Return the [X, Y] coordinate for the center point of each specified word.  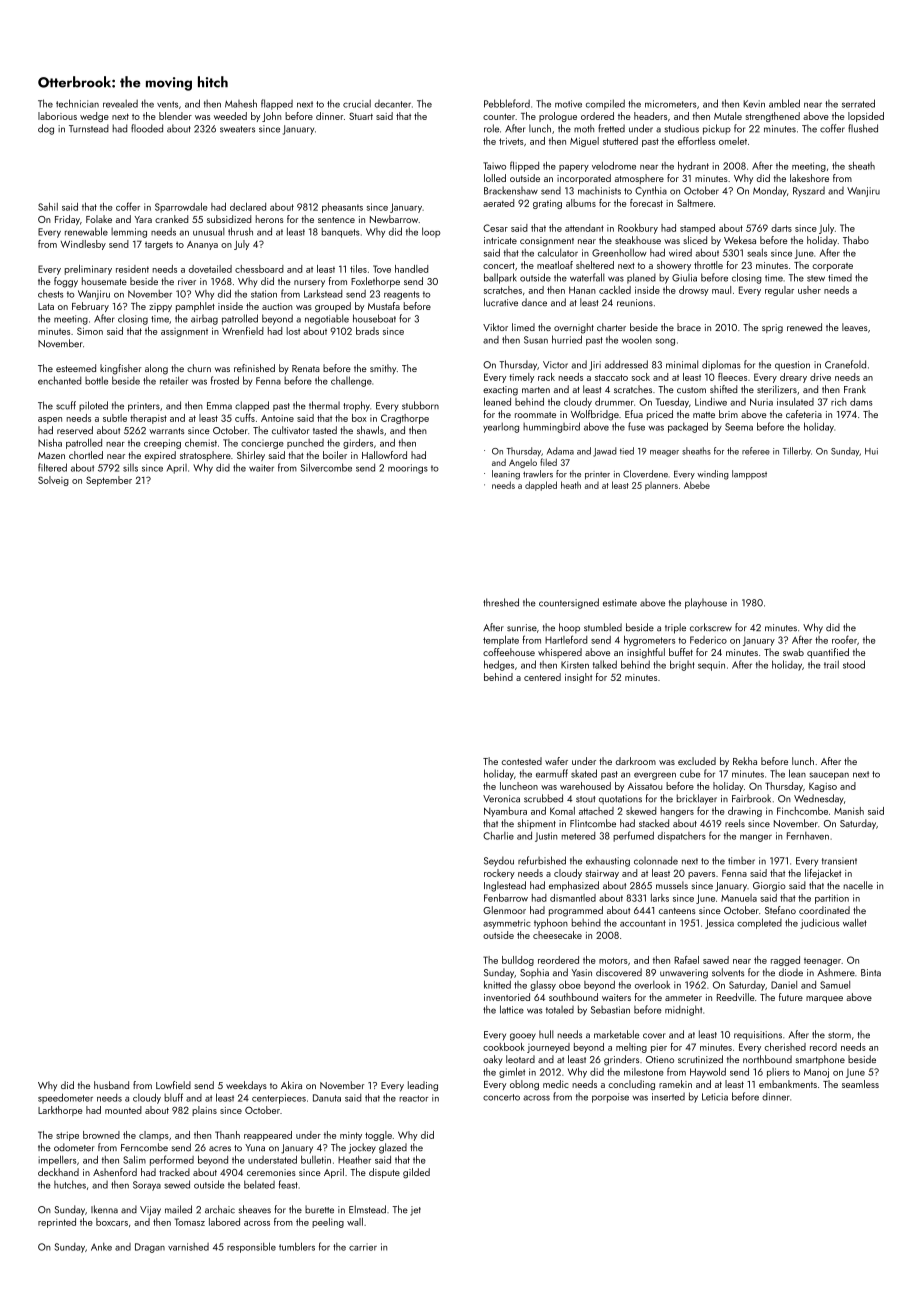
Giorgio [769, 887]
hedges [499, 665]
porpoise [610, 1098]
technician [77, 103]
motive [568, 104]
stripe [67, 1136]
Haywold [708, 1072]
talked [605, 664]
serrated [858, 103]
